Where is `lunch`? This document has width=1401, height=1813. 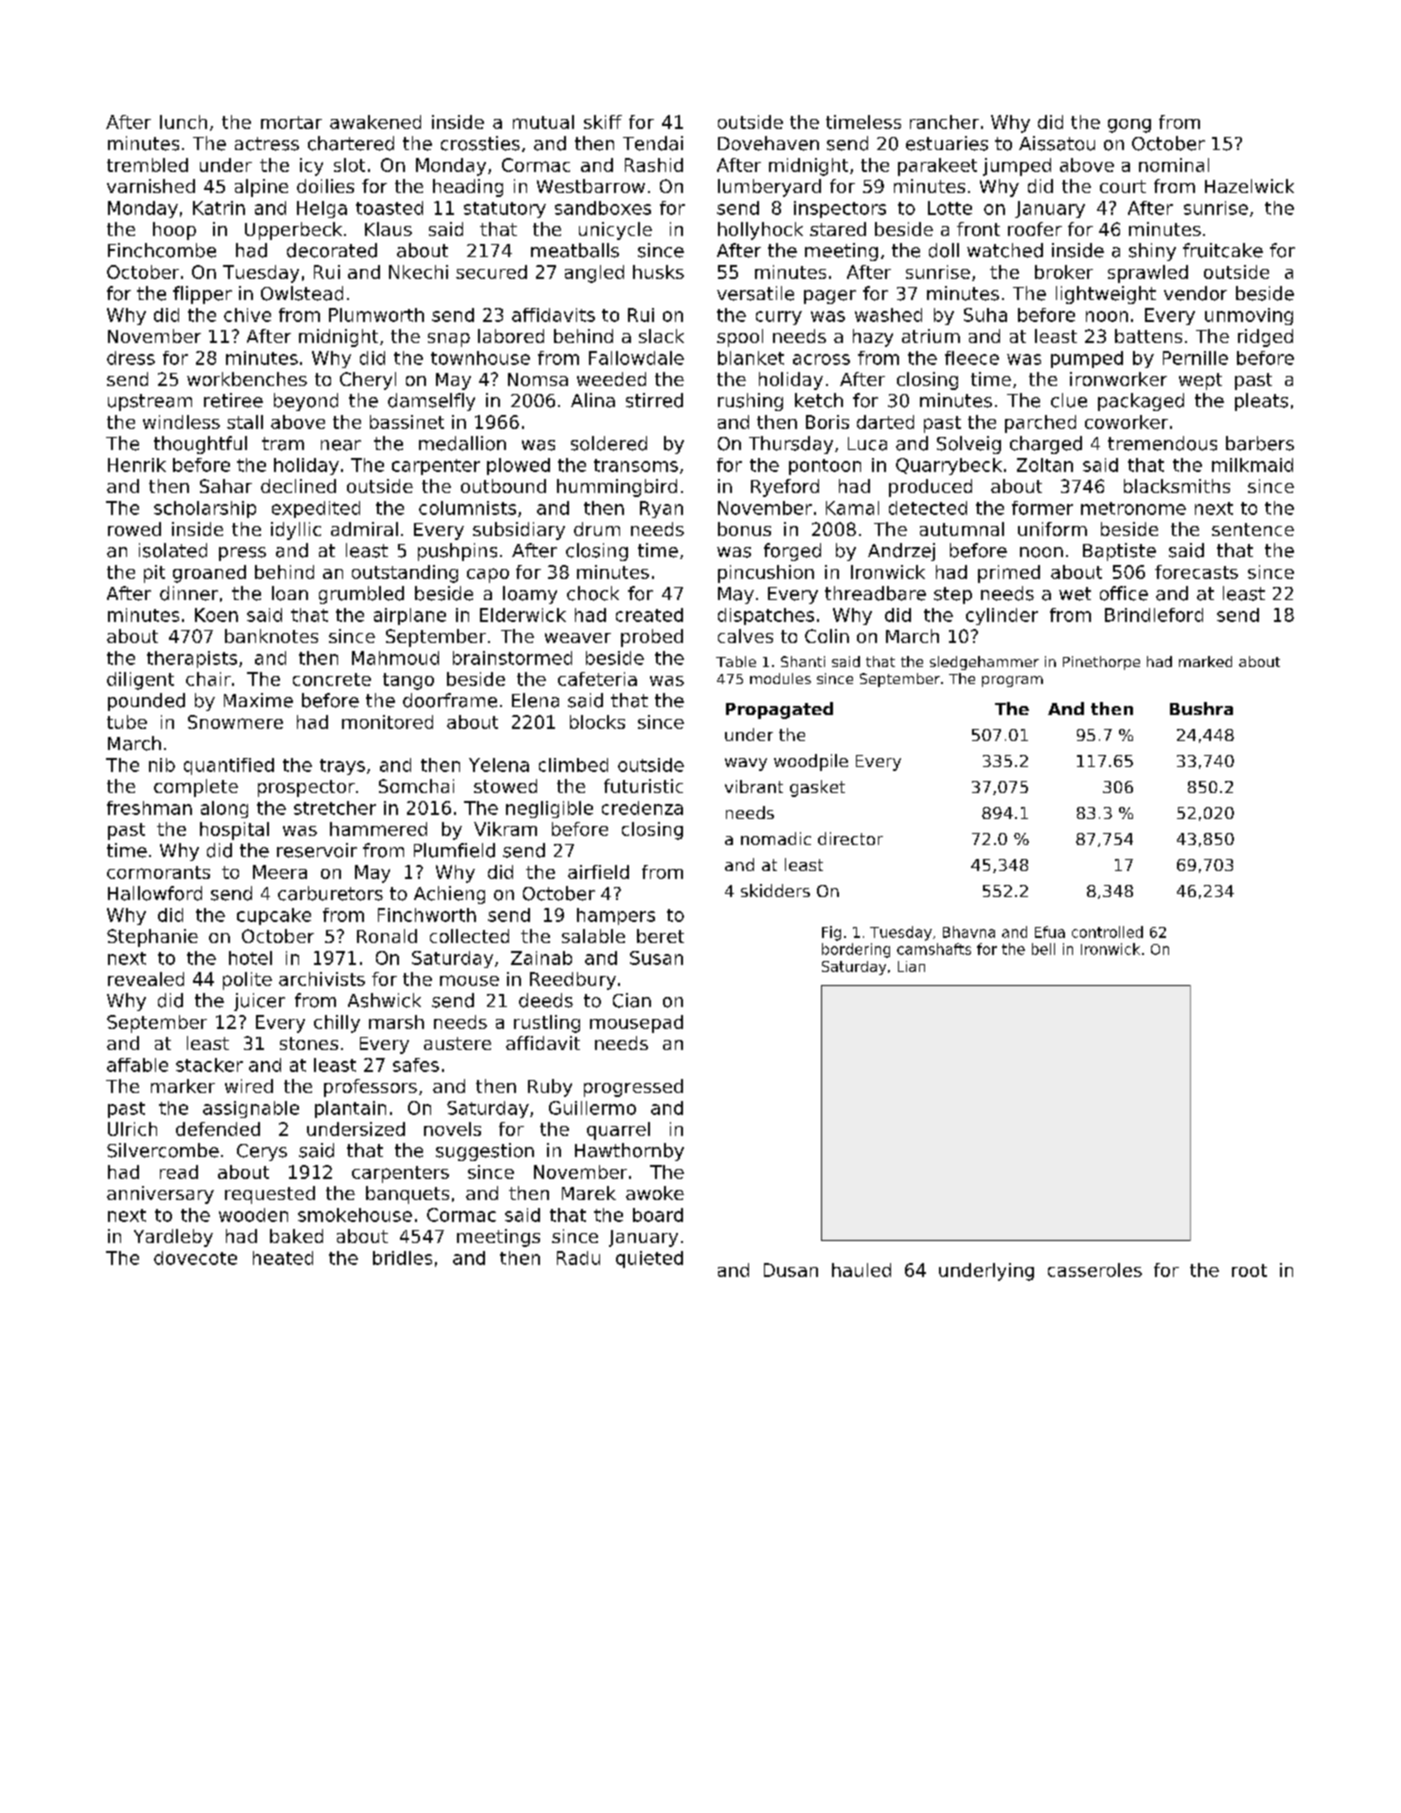 lunch is located at coordinates (183, 122).
